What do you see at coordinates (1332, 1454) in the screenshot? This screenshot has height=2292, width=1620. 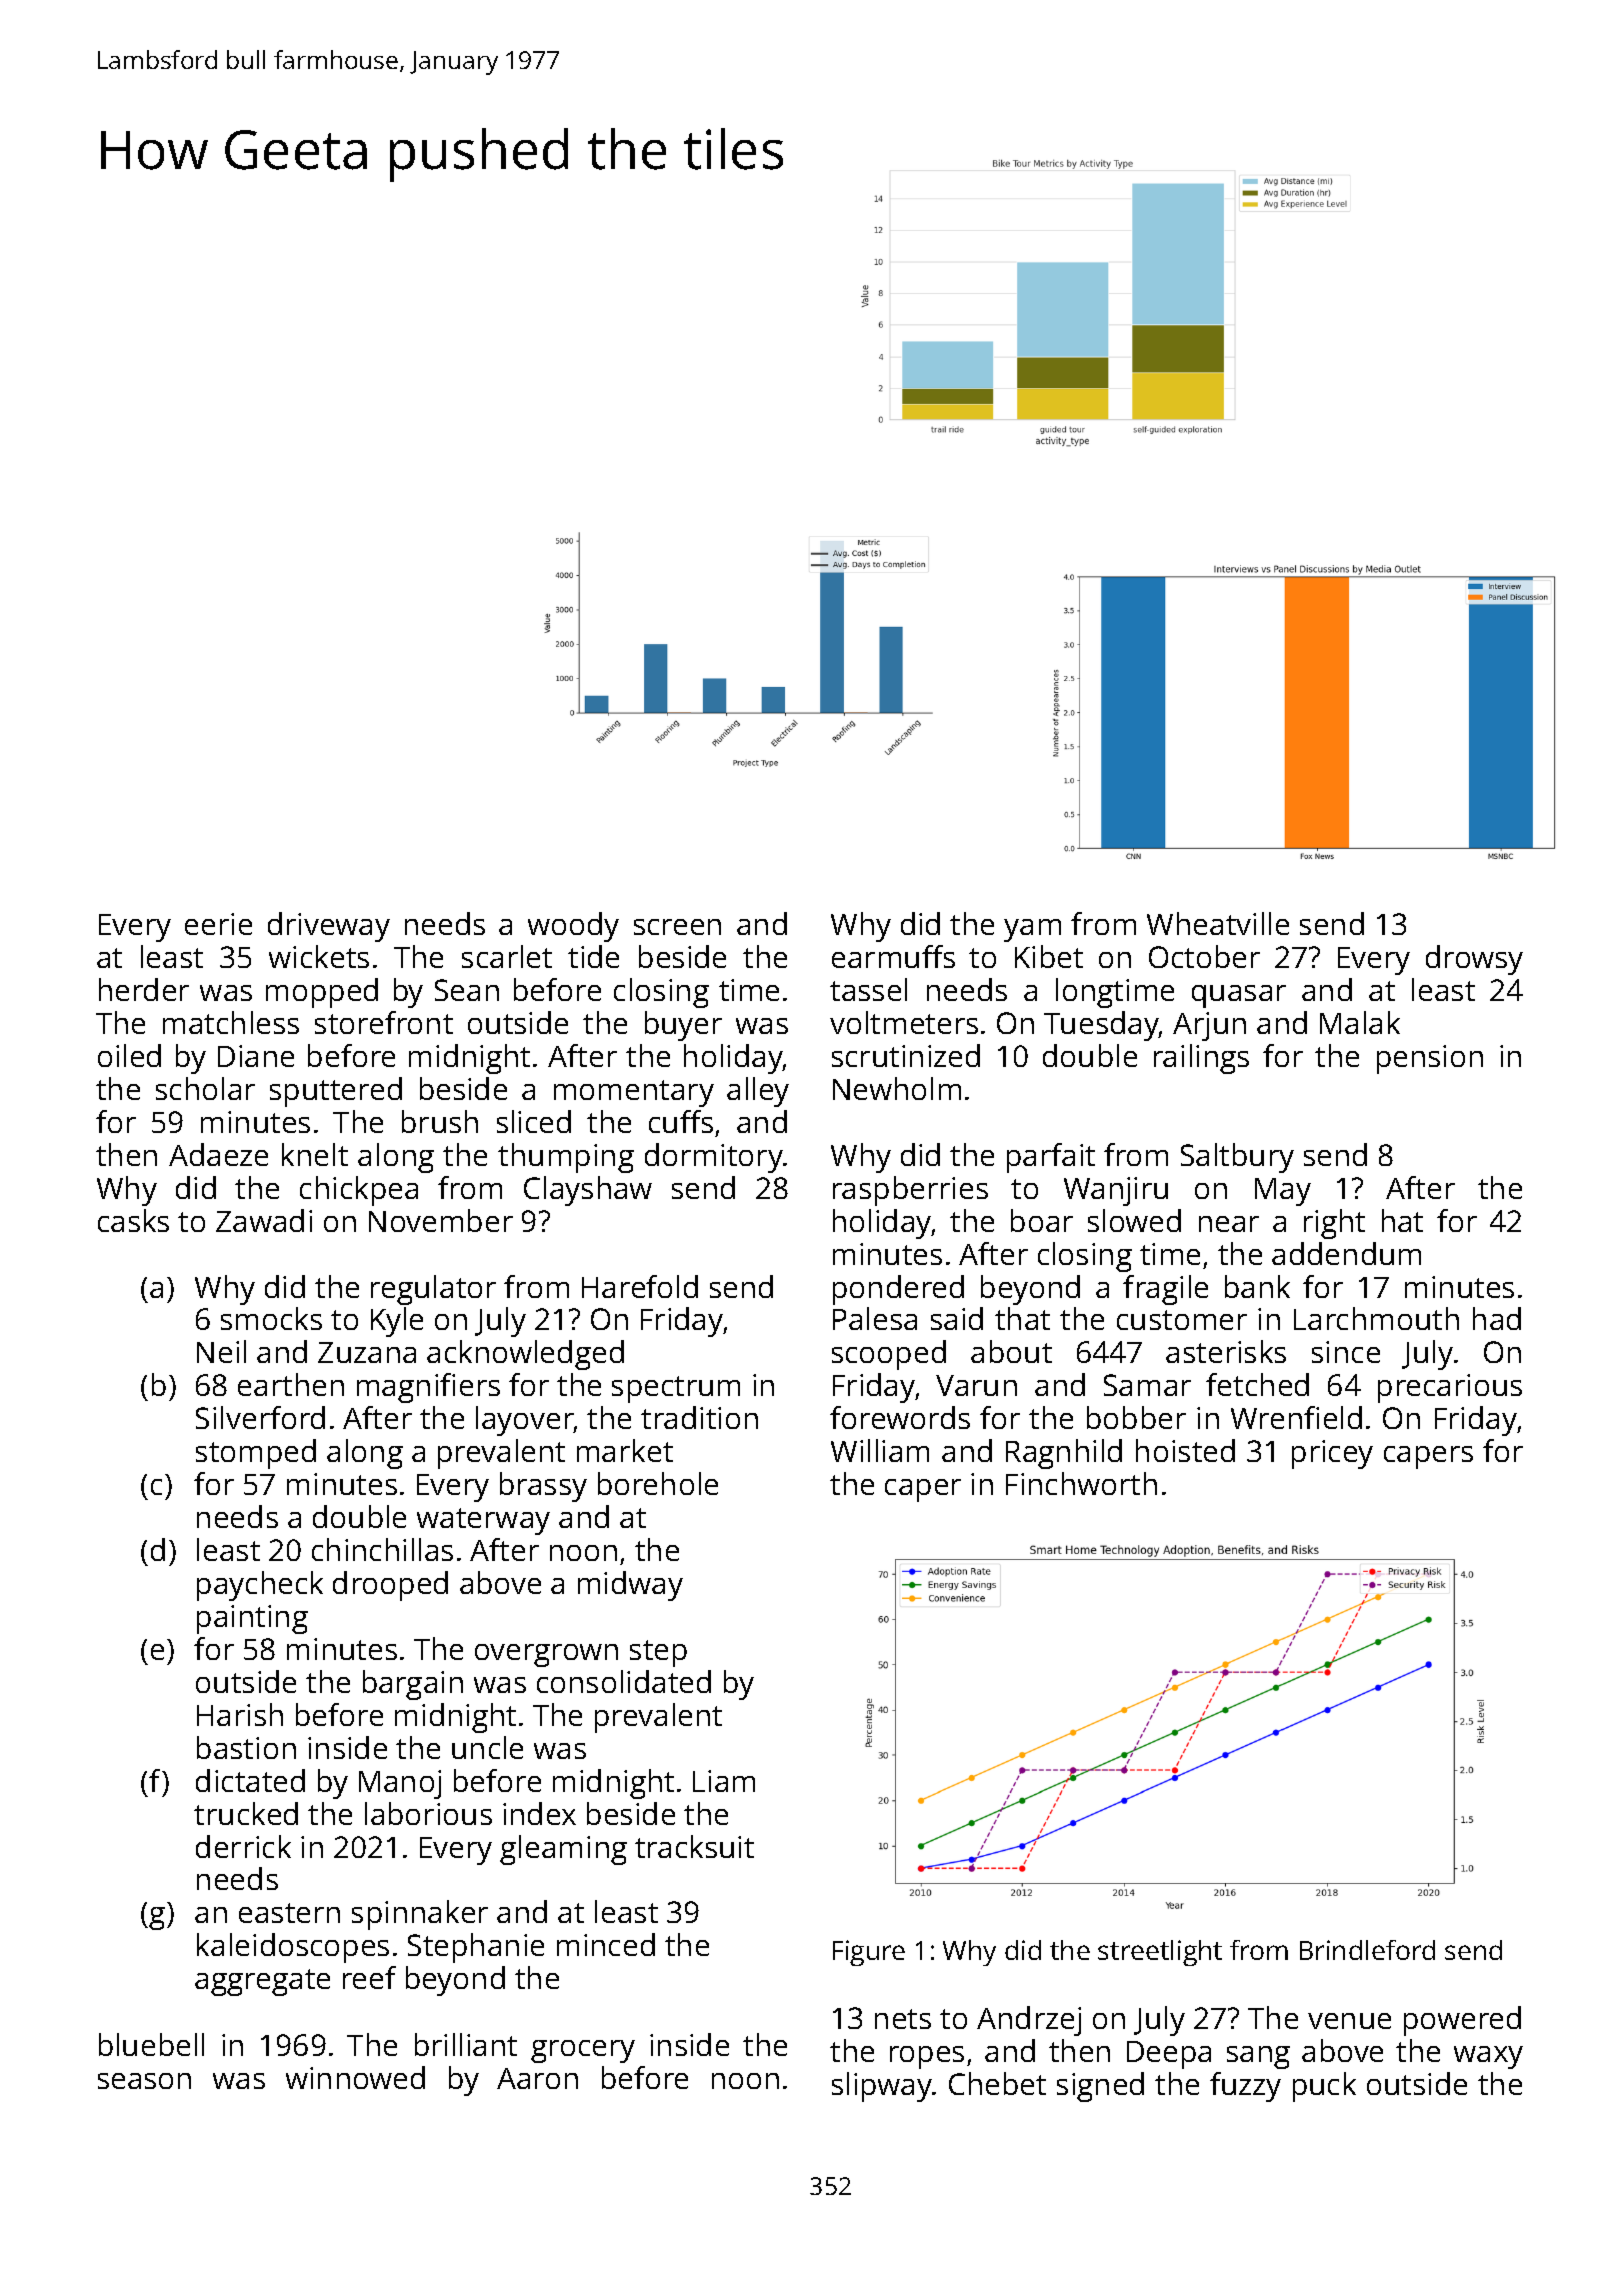 I see `pricey` at bounding box center [1332, 1454].
